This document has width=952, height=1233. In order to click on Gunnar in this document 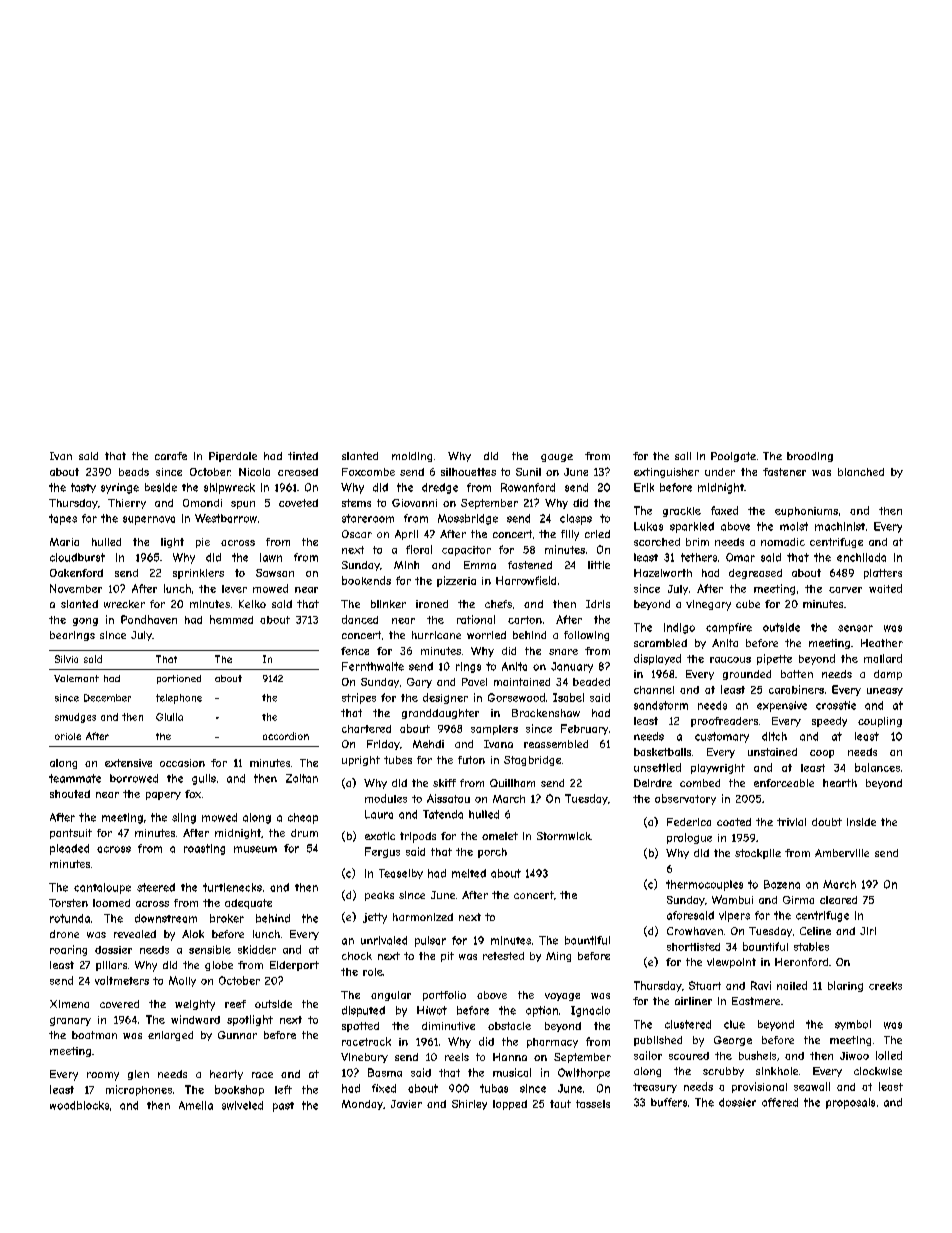, I will do `click(237, 1035)`.
